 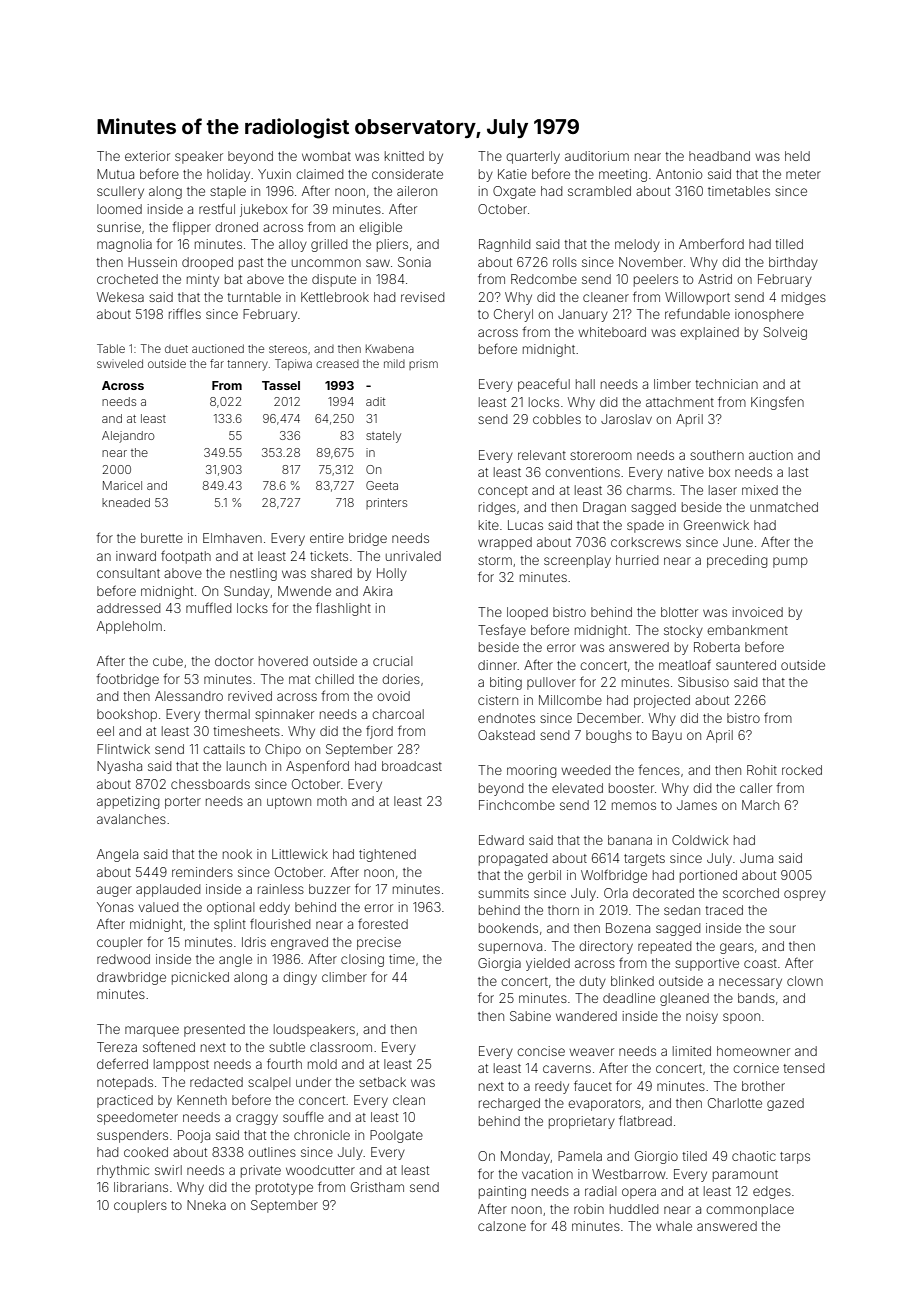 What do you see at coordinates (147, 156) in the document?
I see `exterior` at bounding box center [147, 156].
